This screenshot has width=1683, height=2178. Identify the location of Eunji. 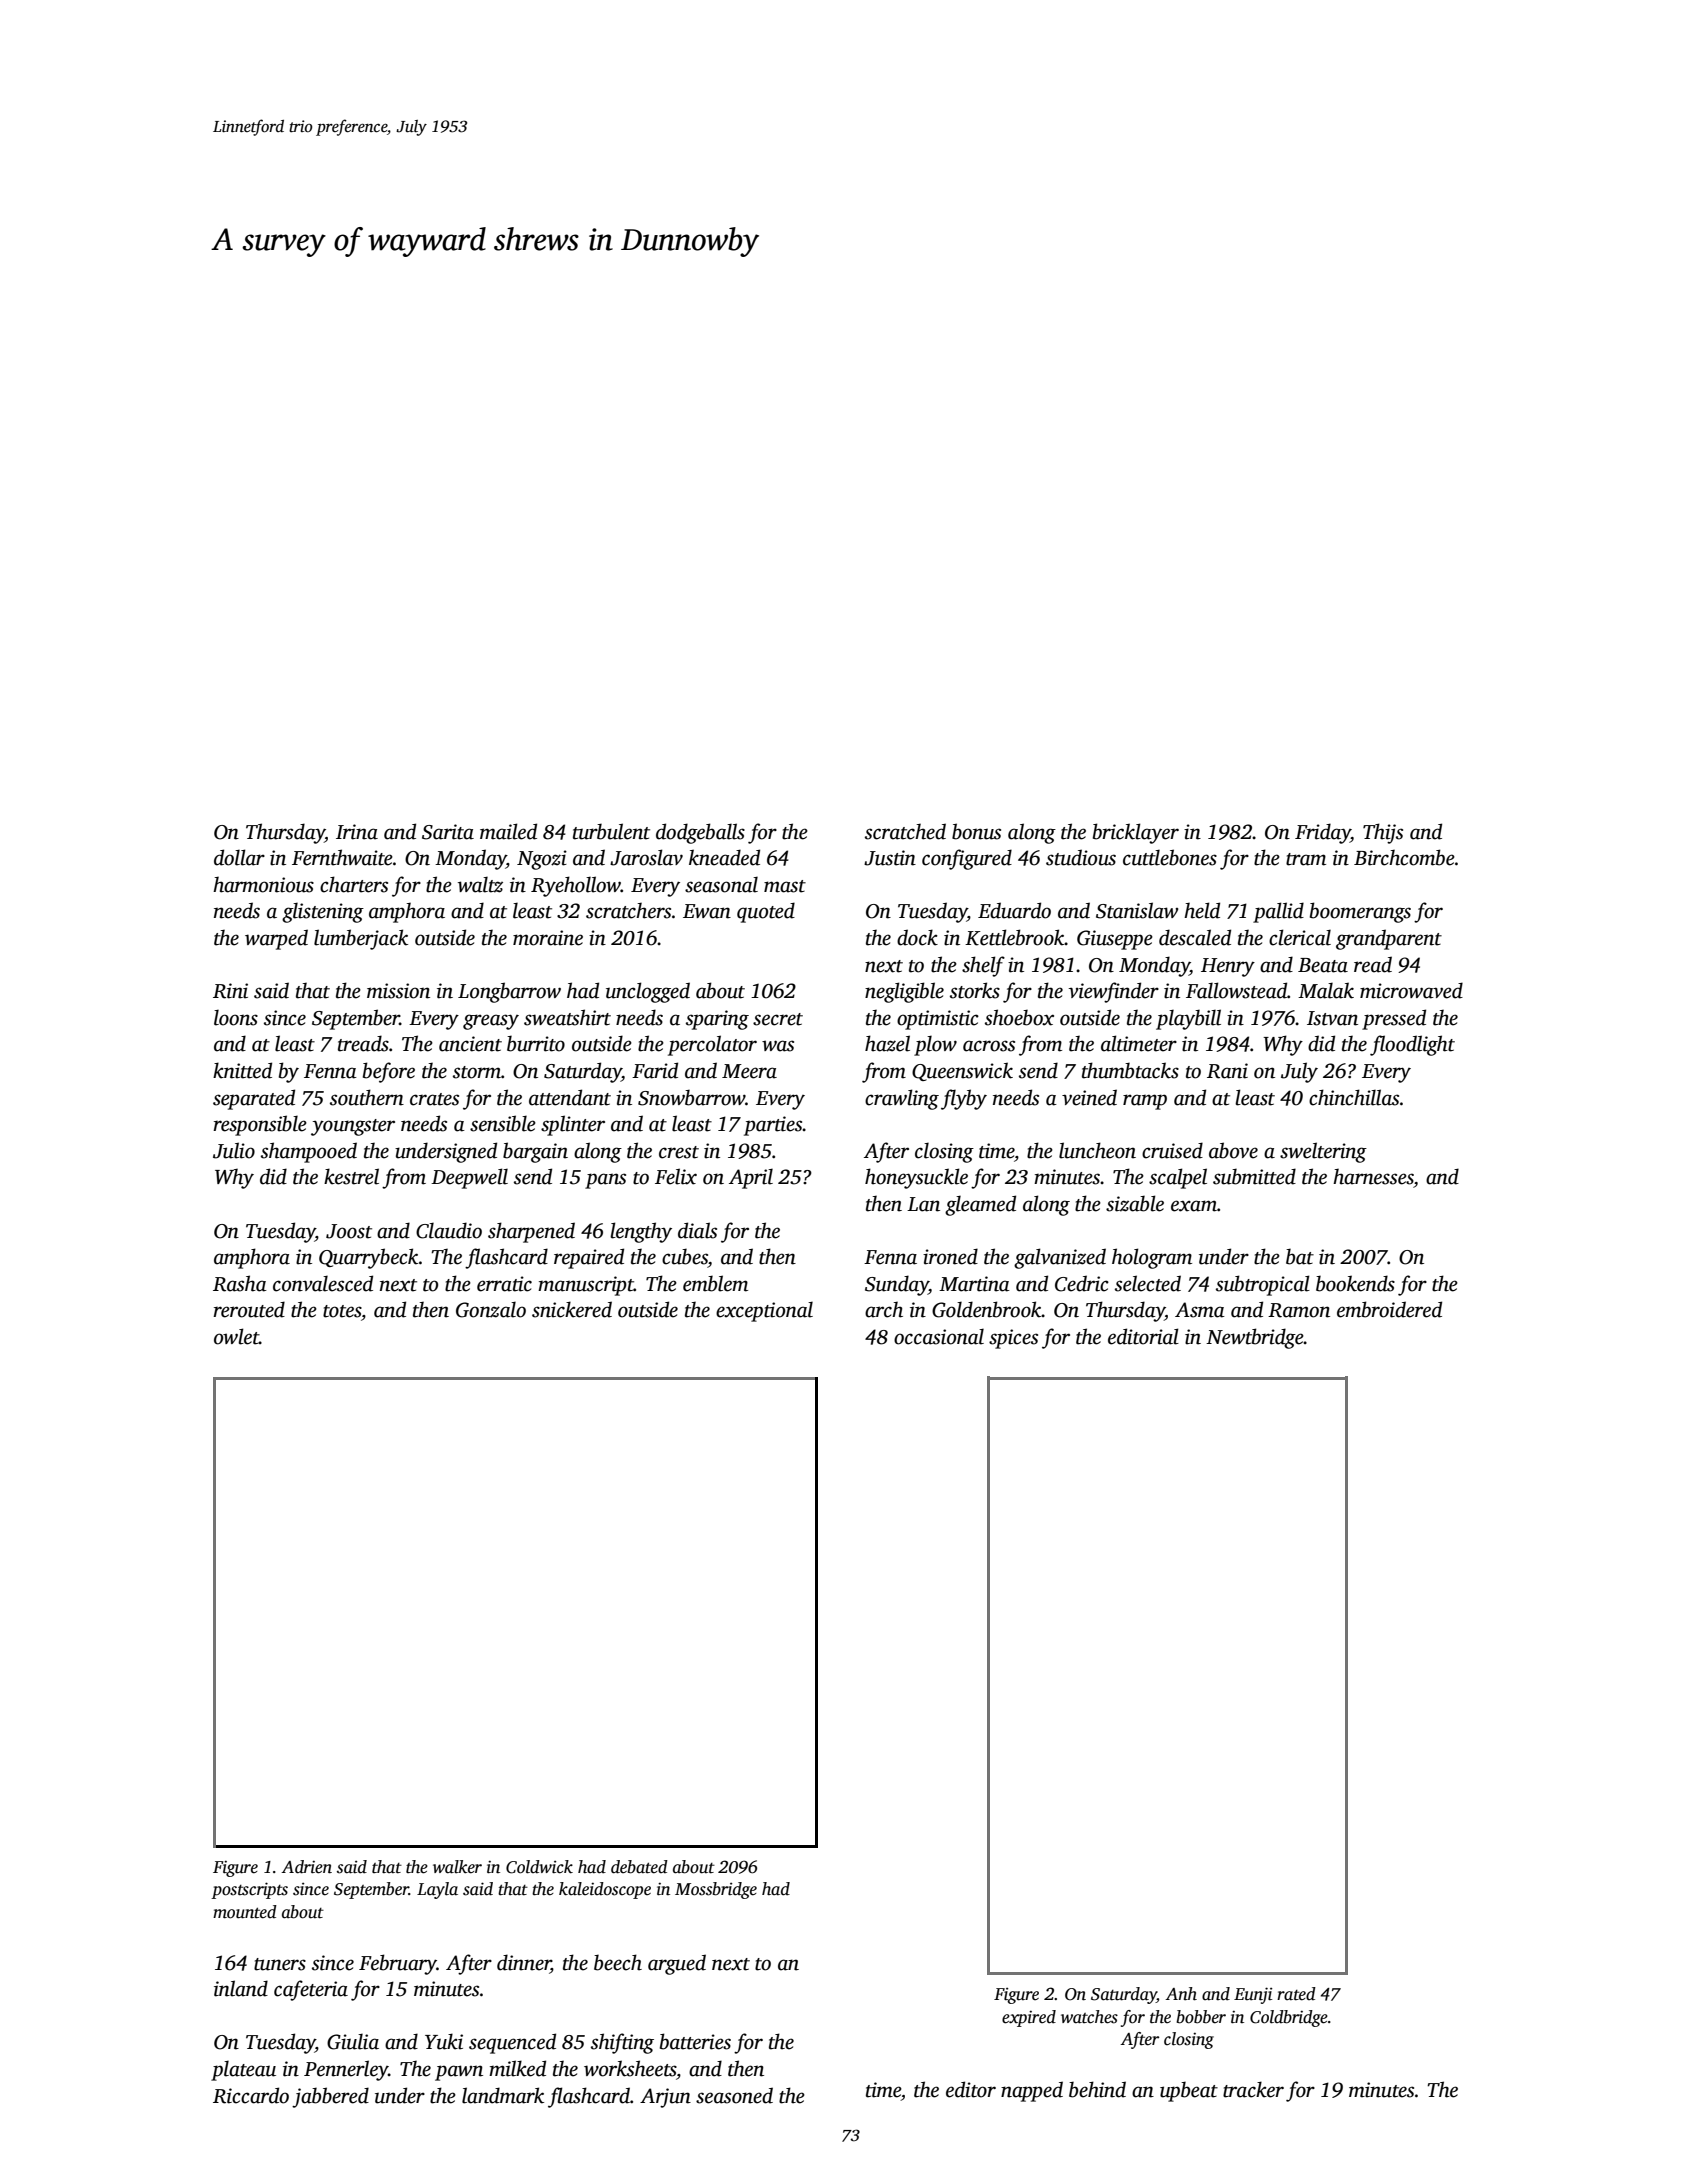
(1253, 1995).
